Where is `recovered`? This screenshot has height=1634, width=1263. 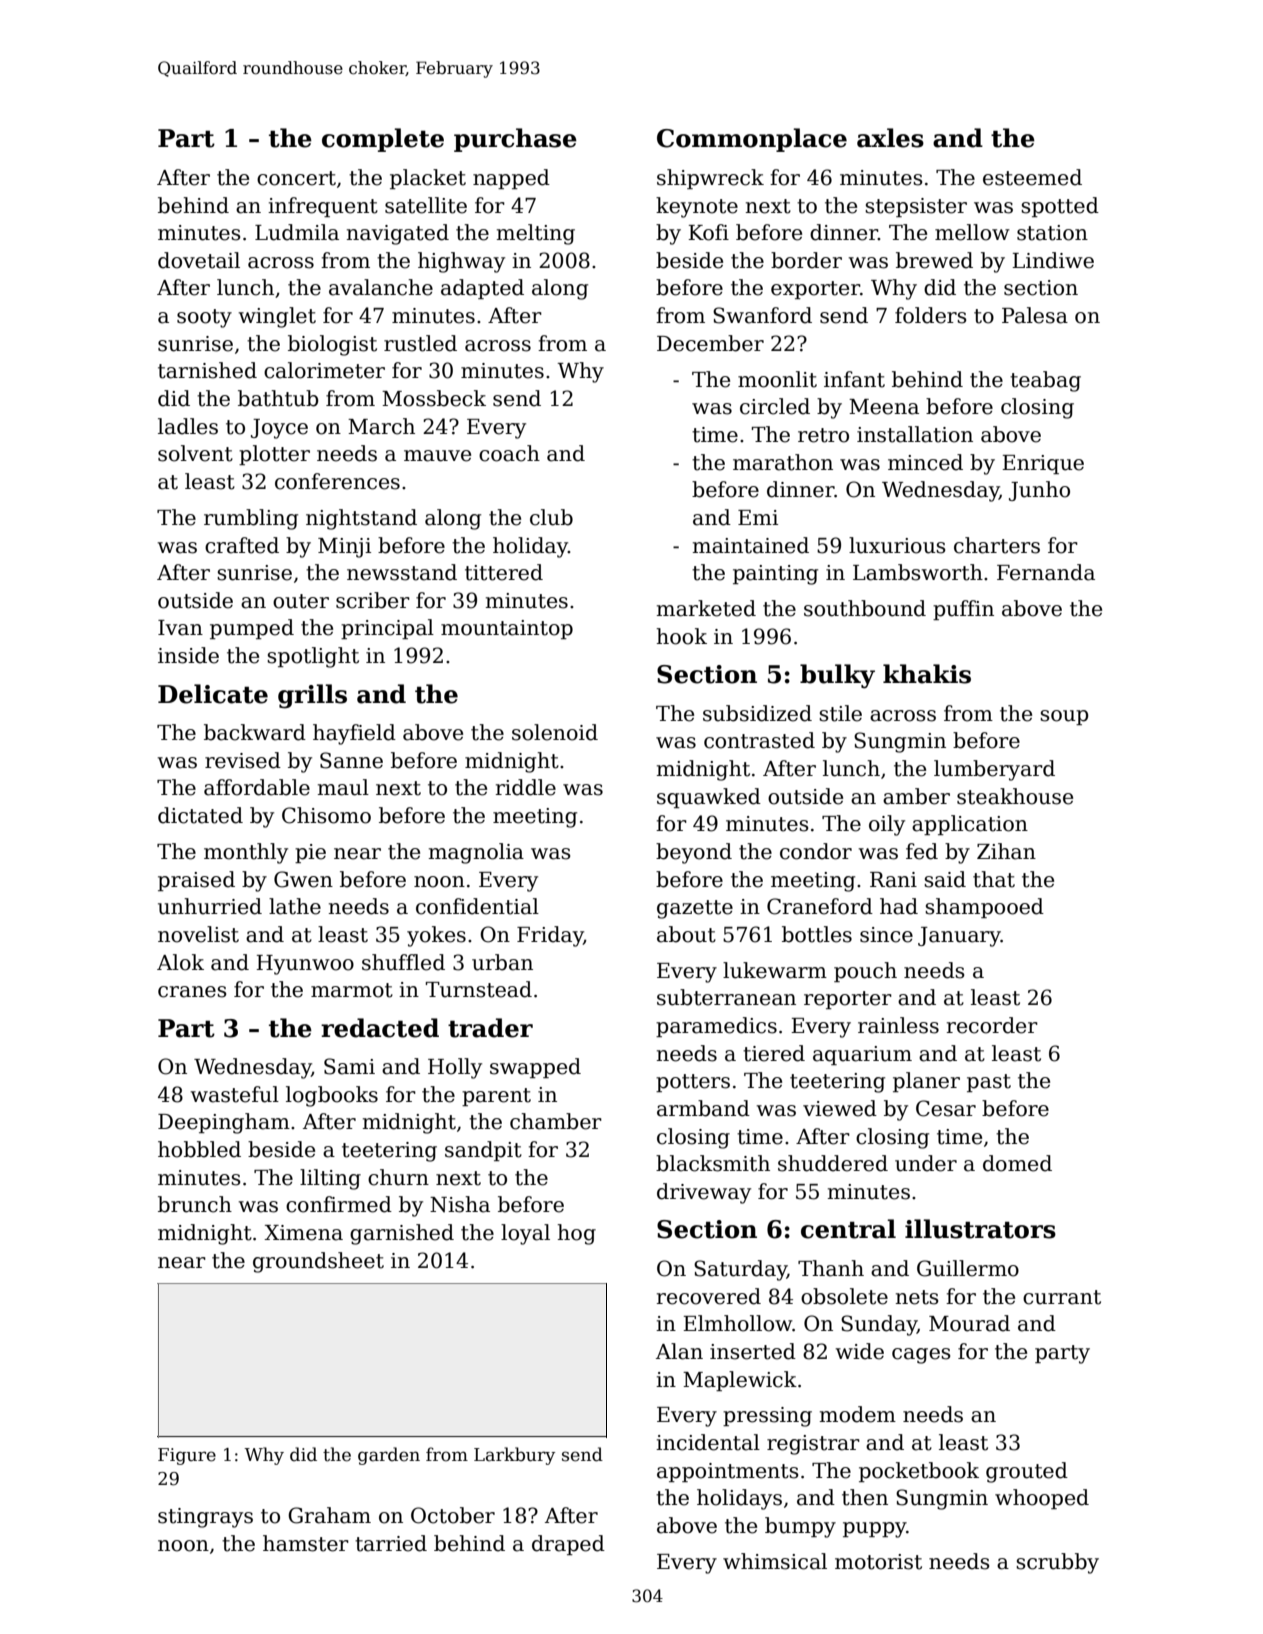 recovered is located at coordinates (709, 1296).
